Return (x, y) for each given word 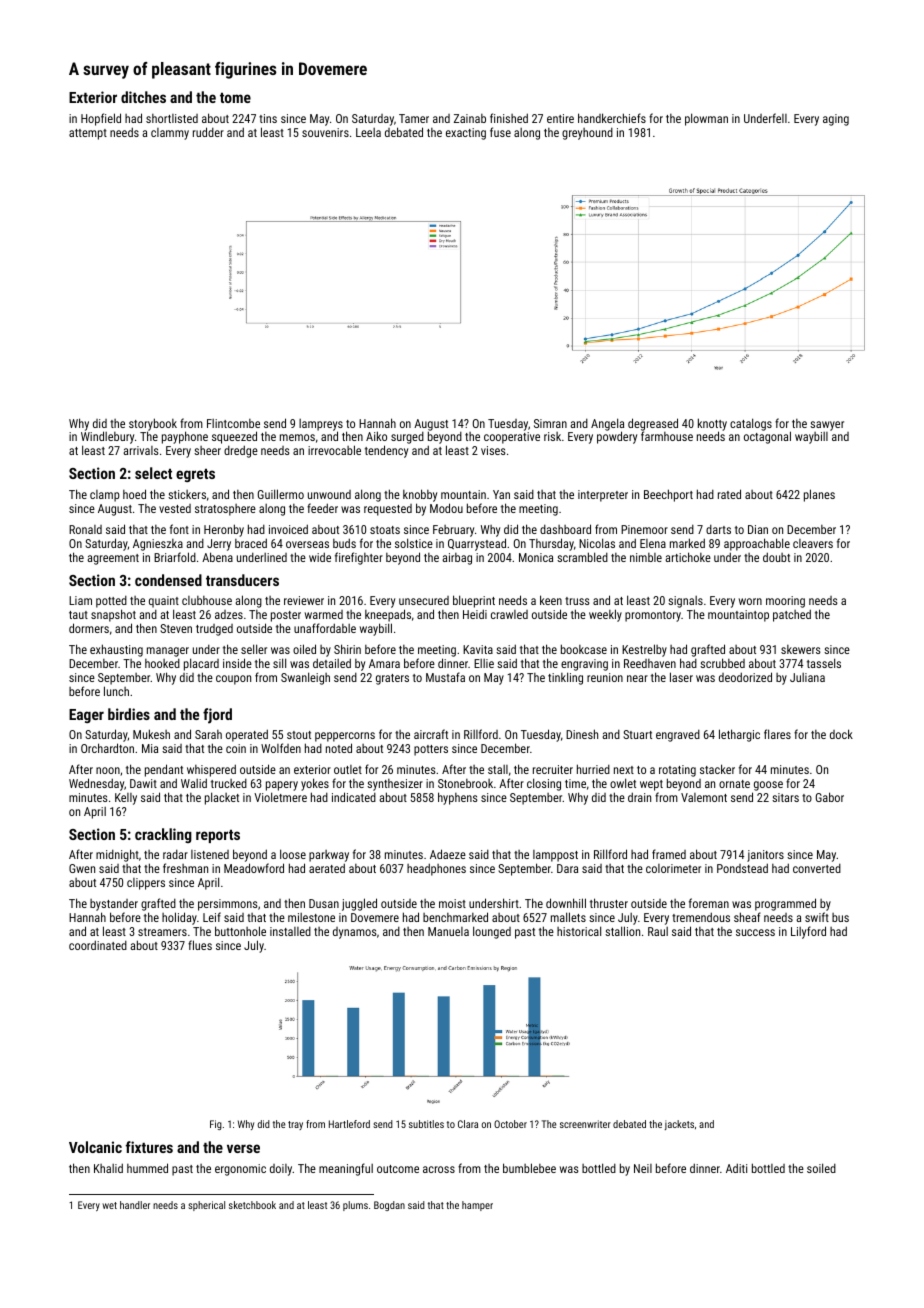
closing (544, 784)
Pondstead (742, 868)
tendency (386, 452)
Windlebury (107, 439)
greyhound (587, 134)
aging (836, 120)
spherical (206, 1206)
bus (840, 917)
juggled (359, 904)
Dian (758, 529)
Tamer (414, 118)
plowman (706, 119)
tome (235, 98)
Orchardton (107, 748)
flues (200, 945)
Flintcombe (233, 423)
